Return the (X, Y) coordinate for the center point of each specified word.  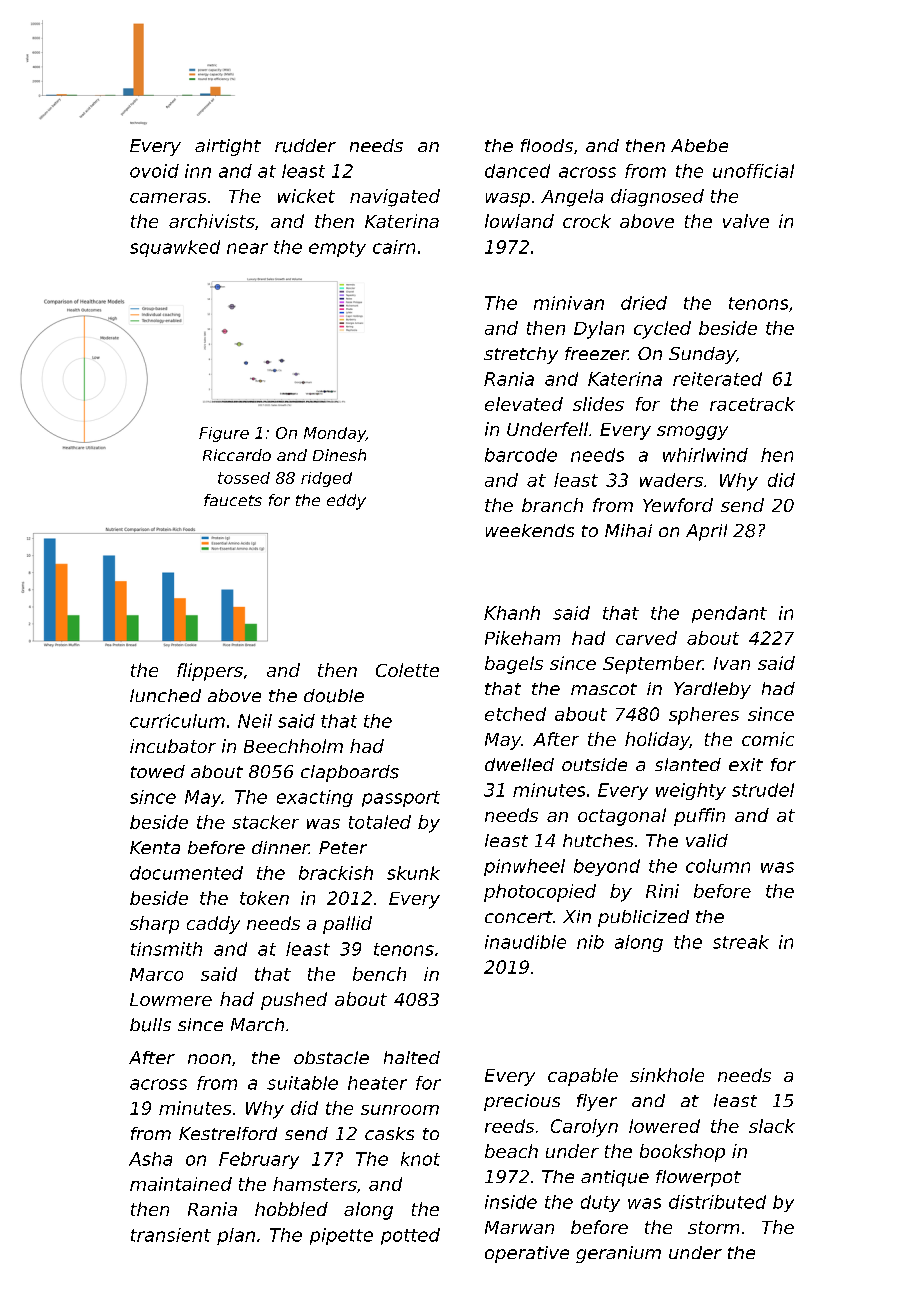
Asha (150, 1159)
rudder (305, 146)
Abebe (699, 145)
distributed (717, 1202)
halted (412, 1057)
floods (547, 145)
